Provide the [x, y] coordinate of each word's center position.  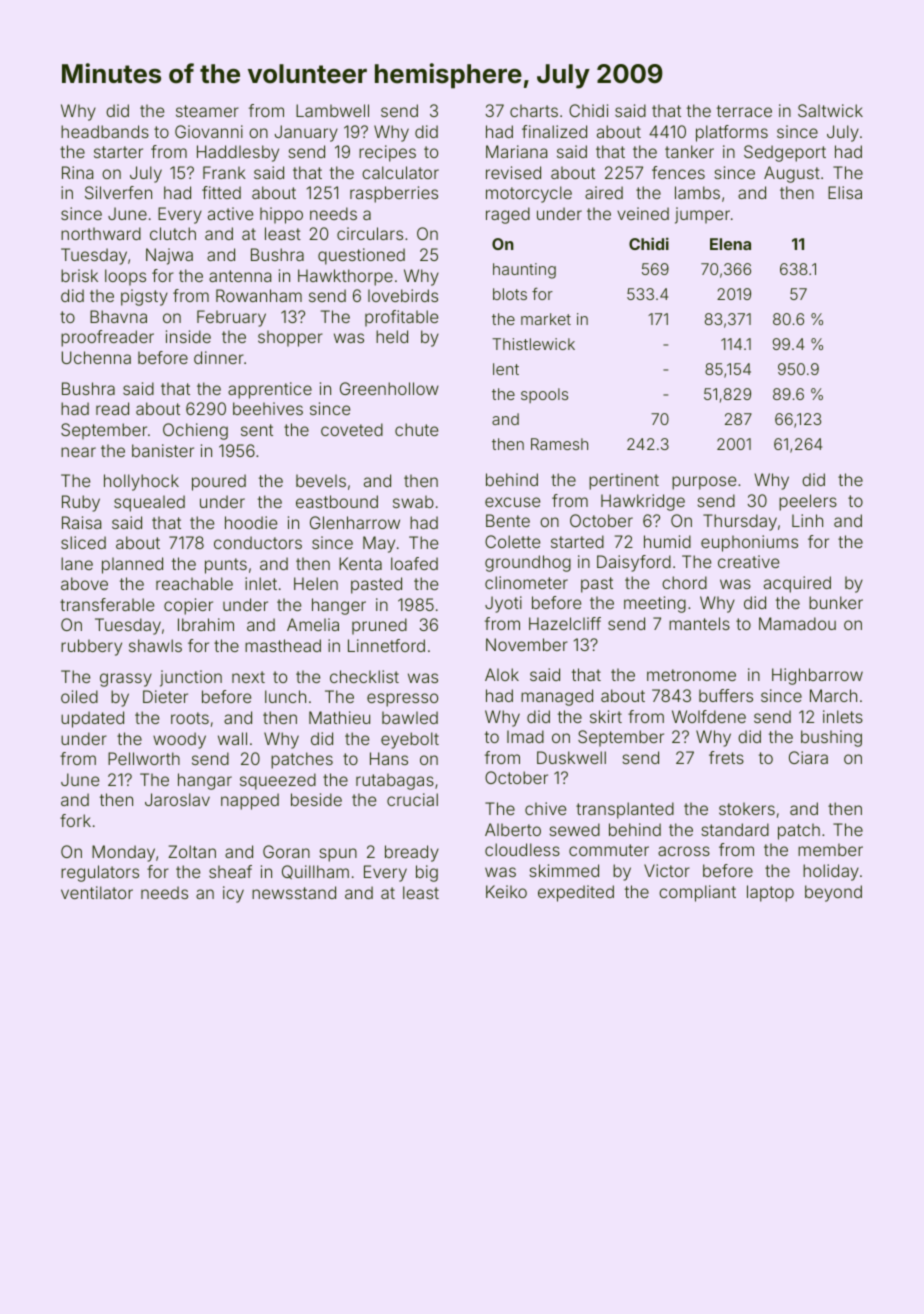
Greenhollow [389, 388]
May [379, 544]
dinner [219, 357]
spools [544, 395]
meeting [655, 604]
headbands [105, 131]
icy [233, 894]
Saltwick [830, 110]
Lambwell [332, 110]
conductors [258, 542]
